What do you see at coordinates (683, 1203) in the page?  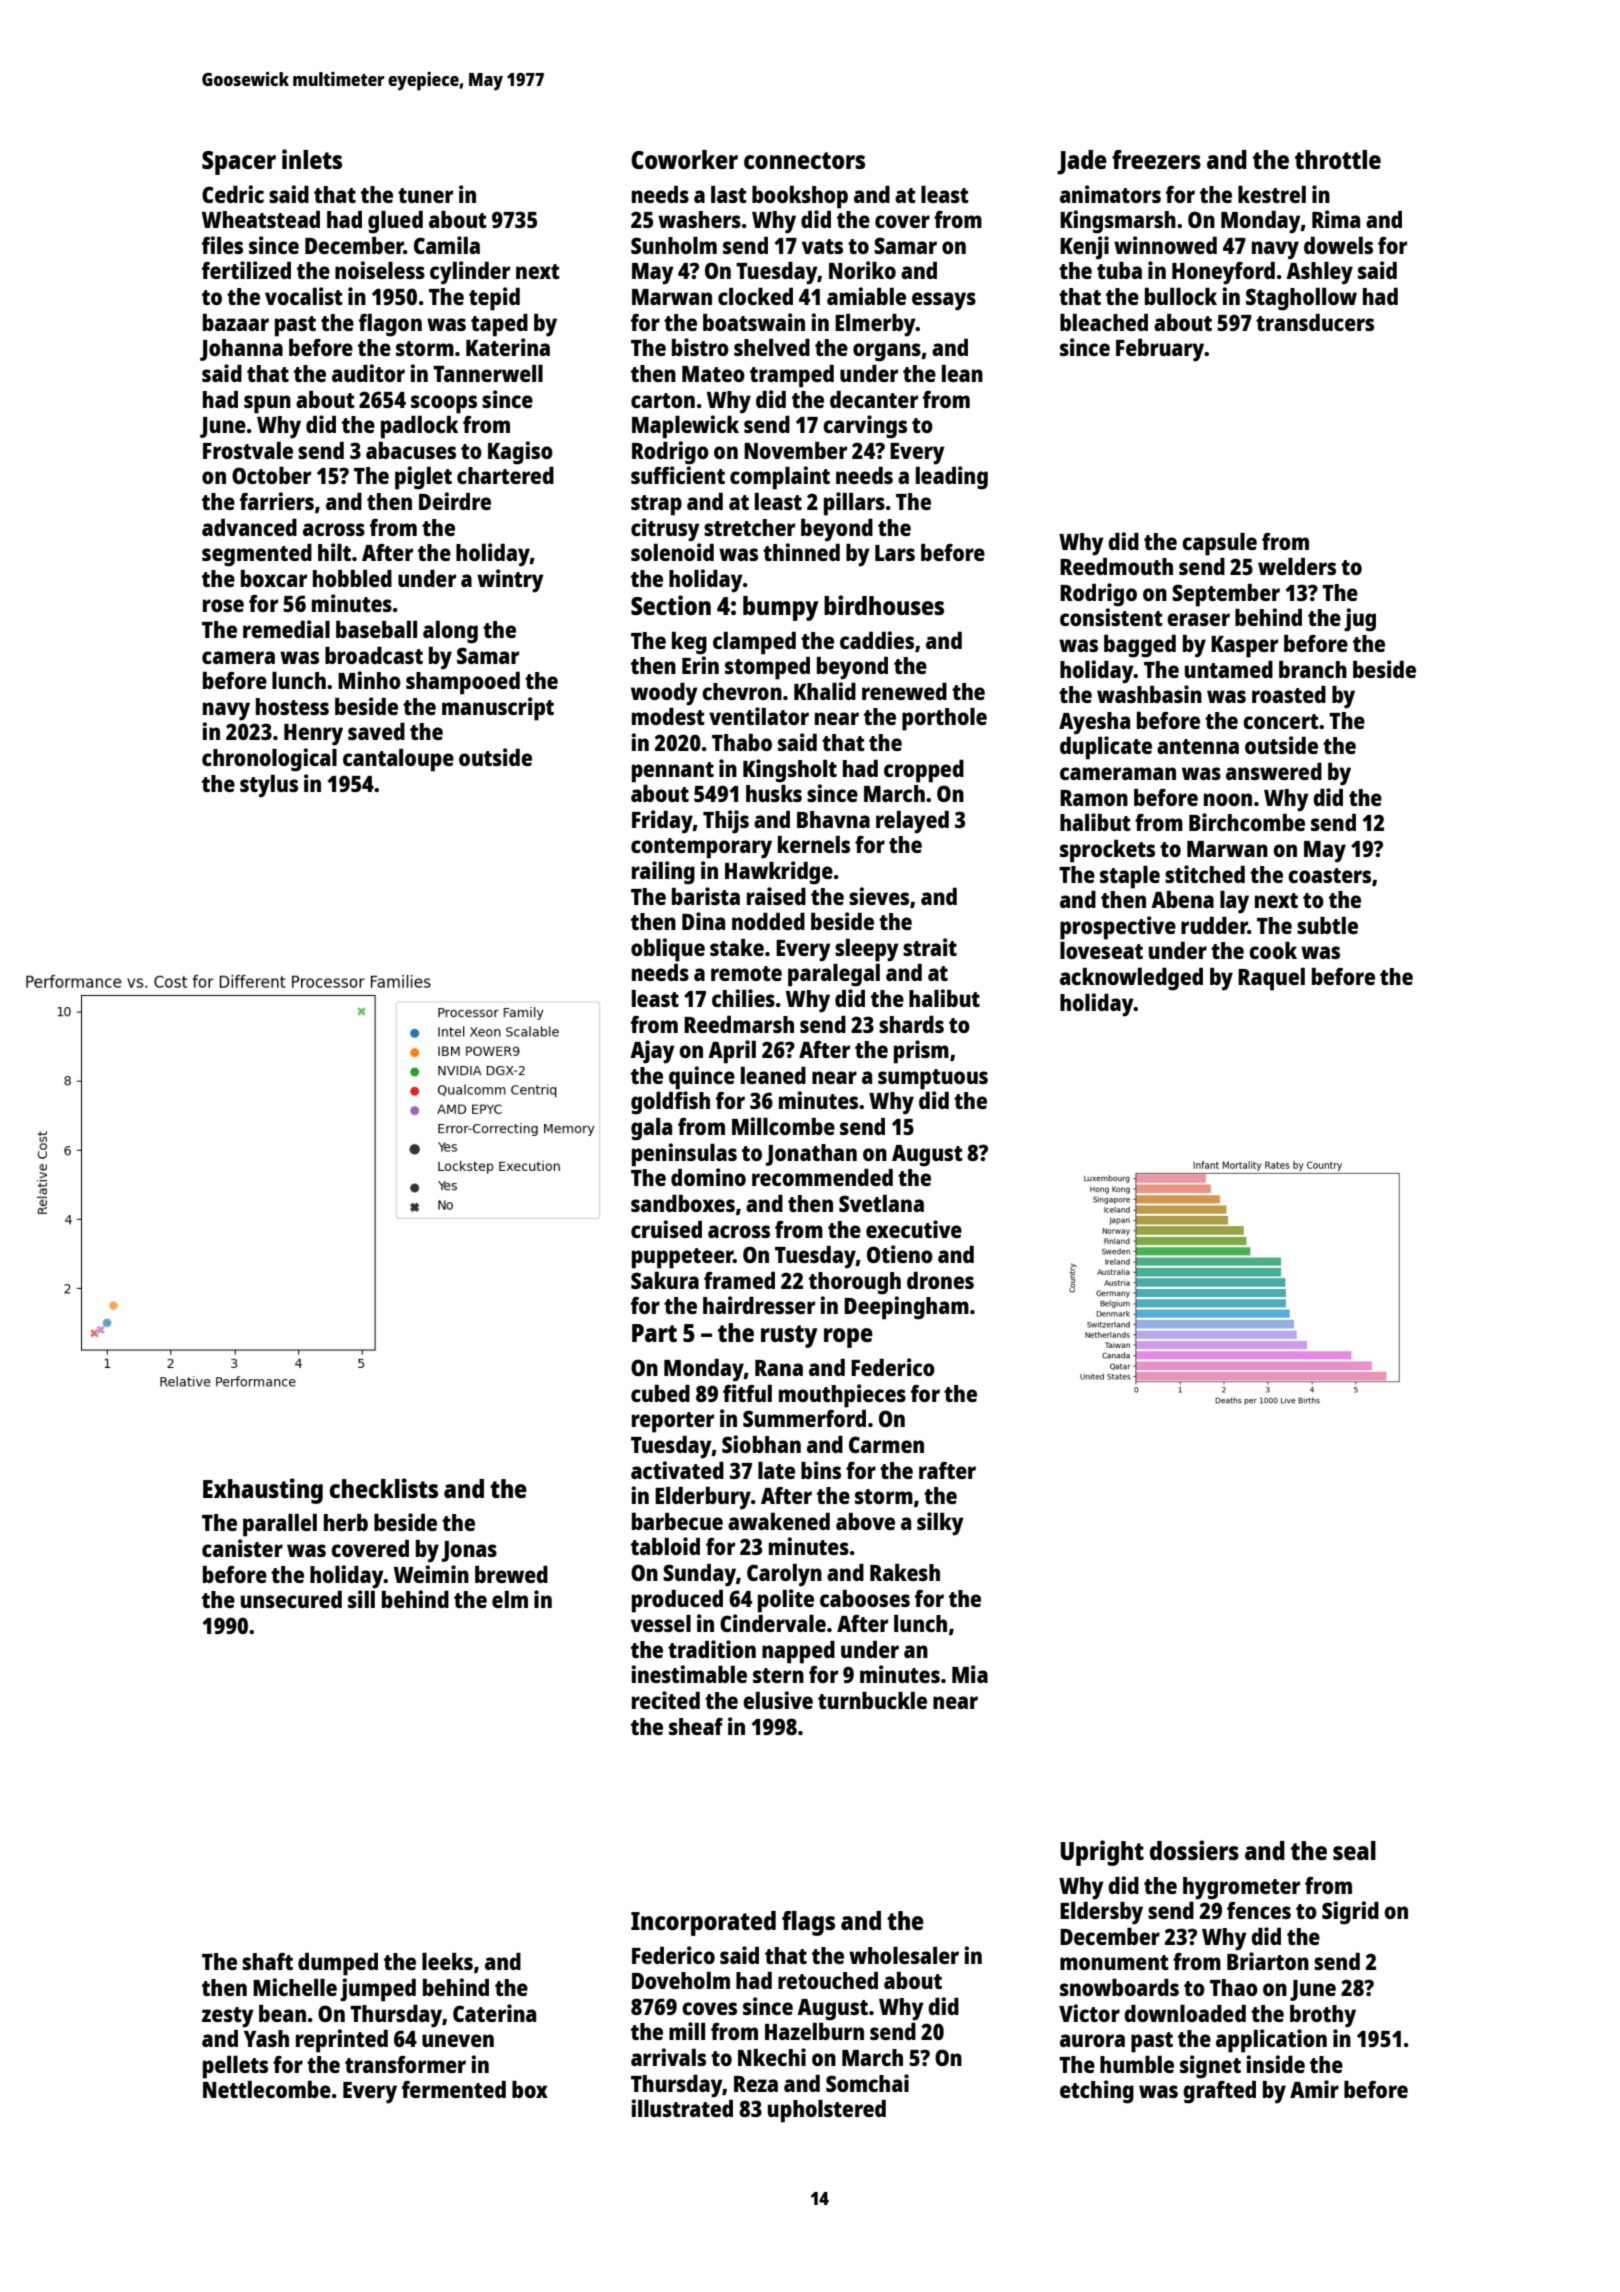 I see `sandboxes` at bounding box center [683, 1203].
